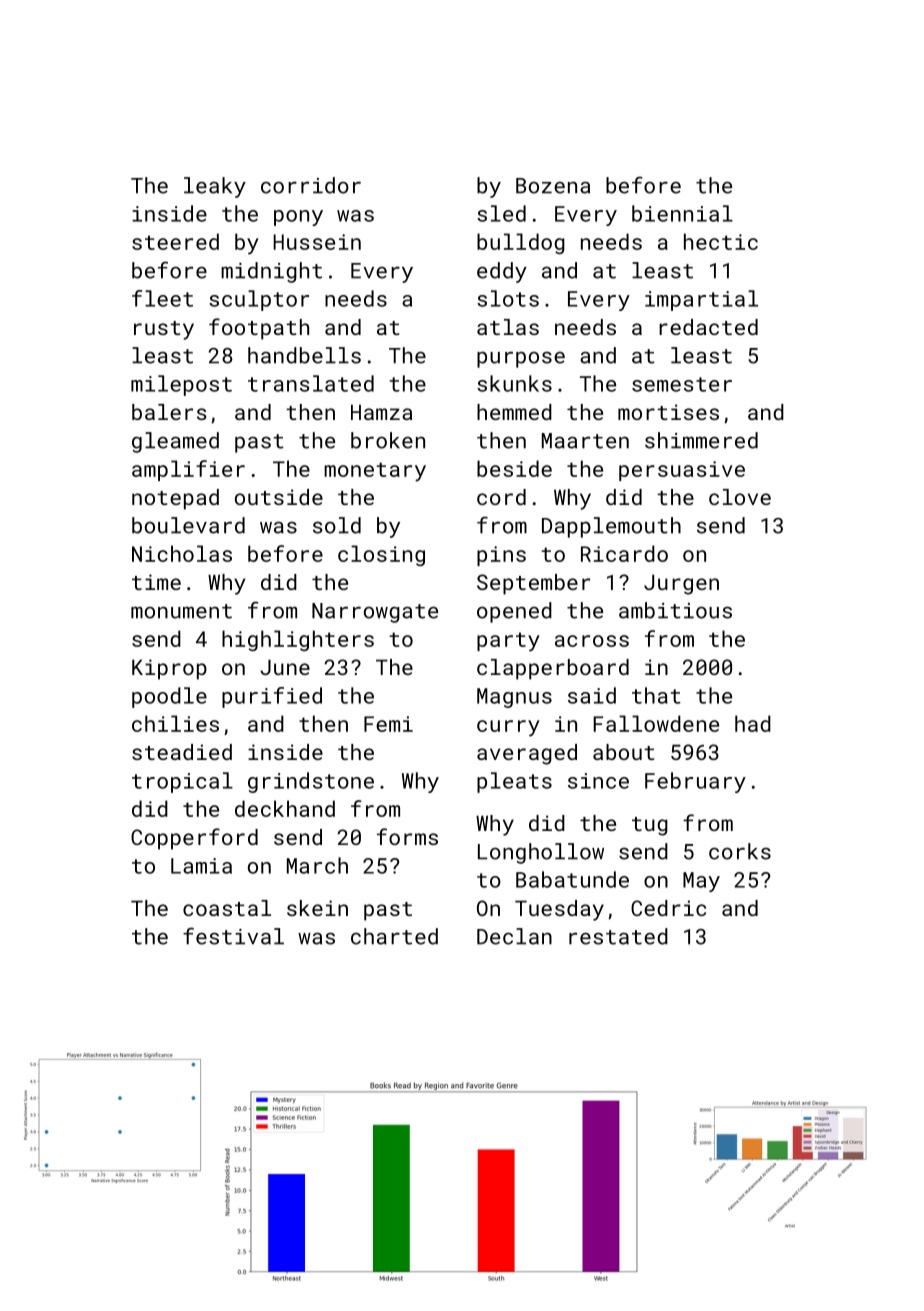  What do you see at coordinates (175, 241) in the page?
I see `steered` at bounding box center [175, 241].
